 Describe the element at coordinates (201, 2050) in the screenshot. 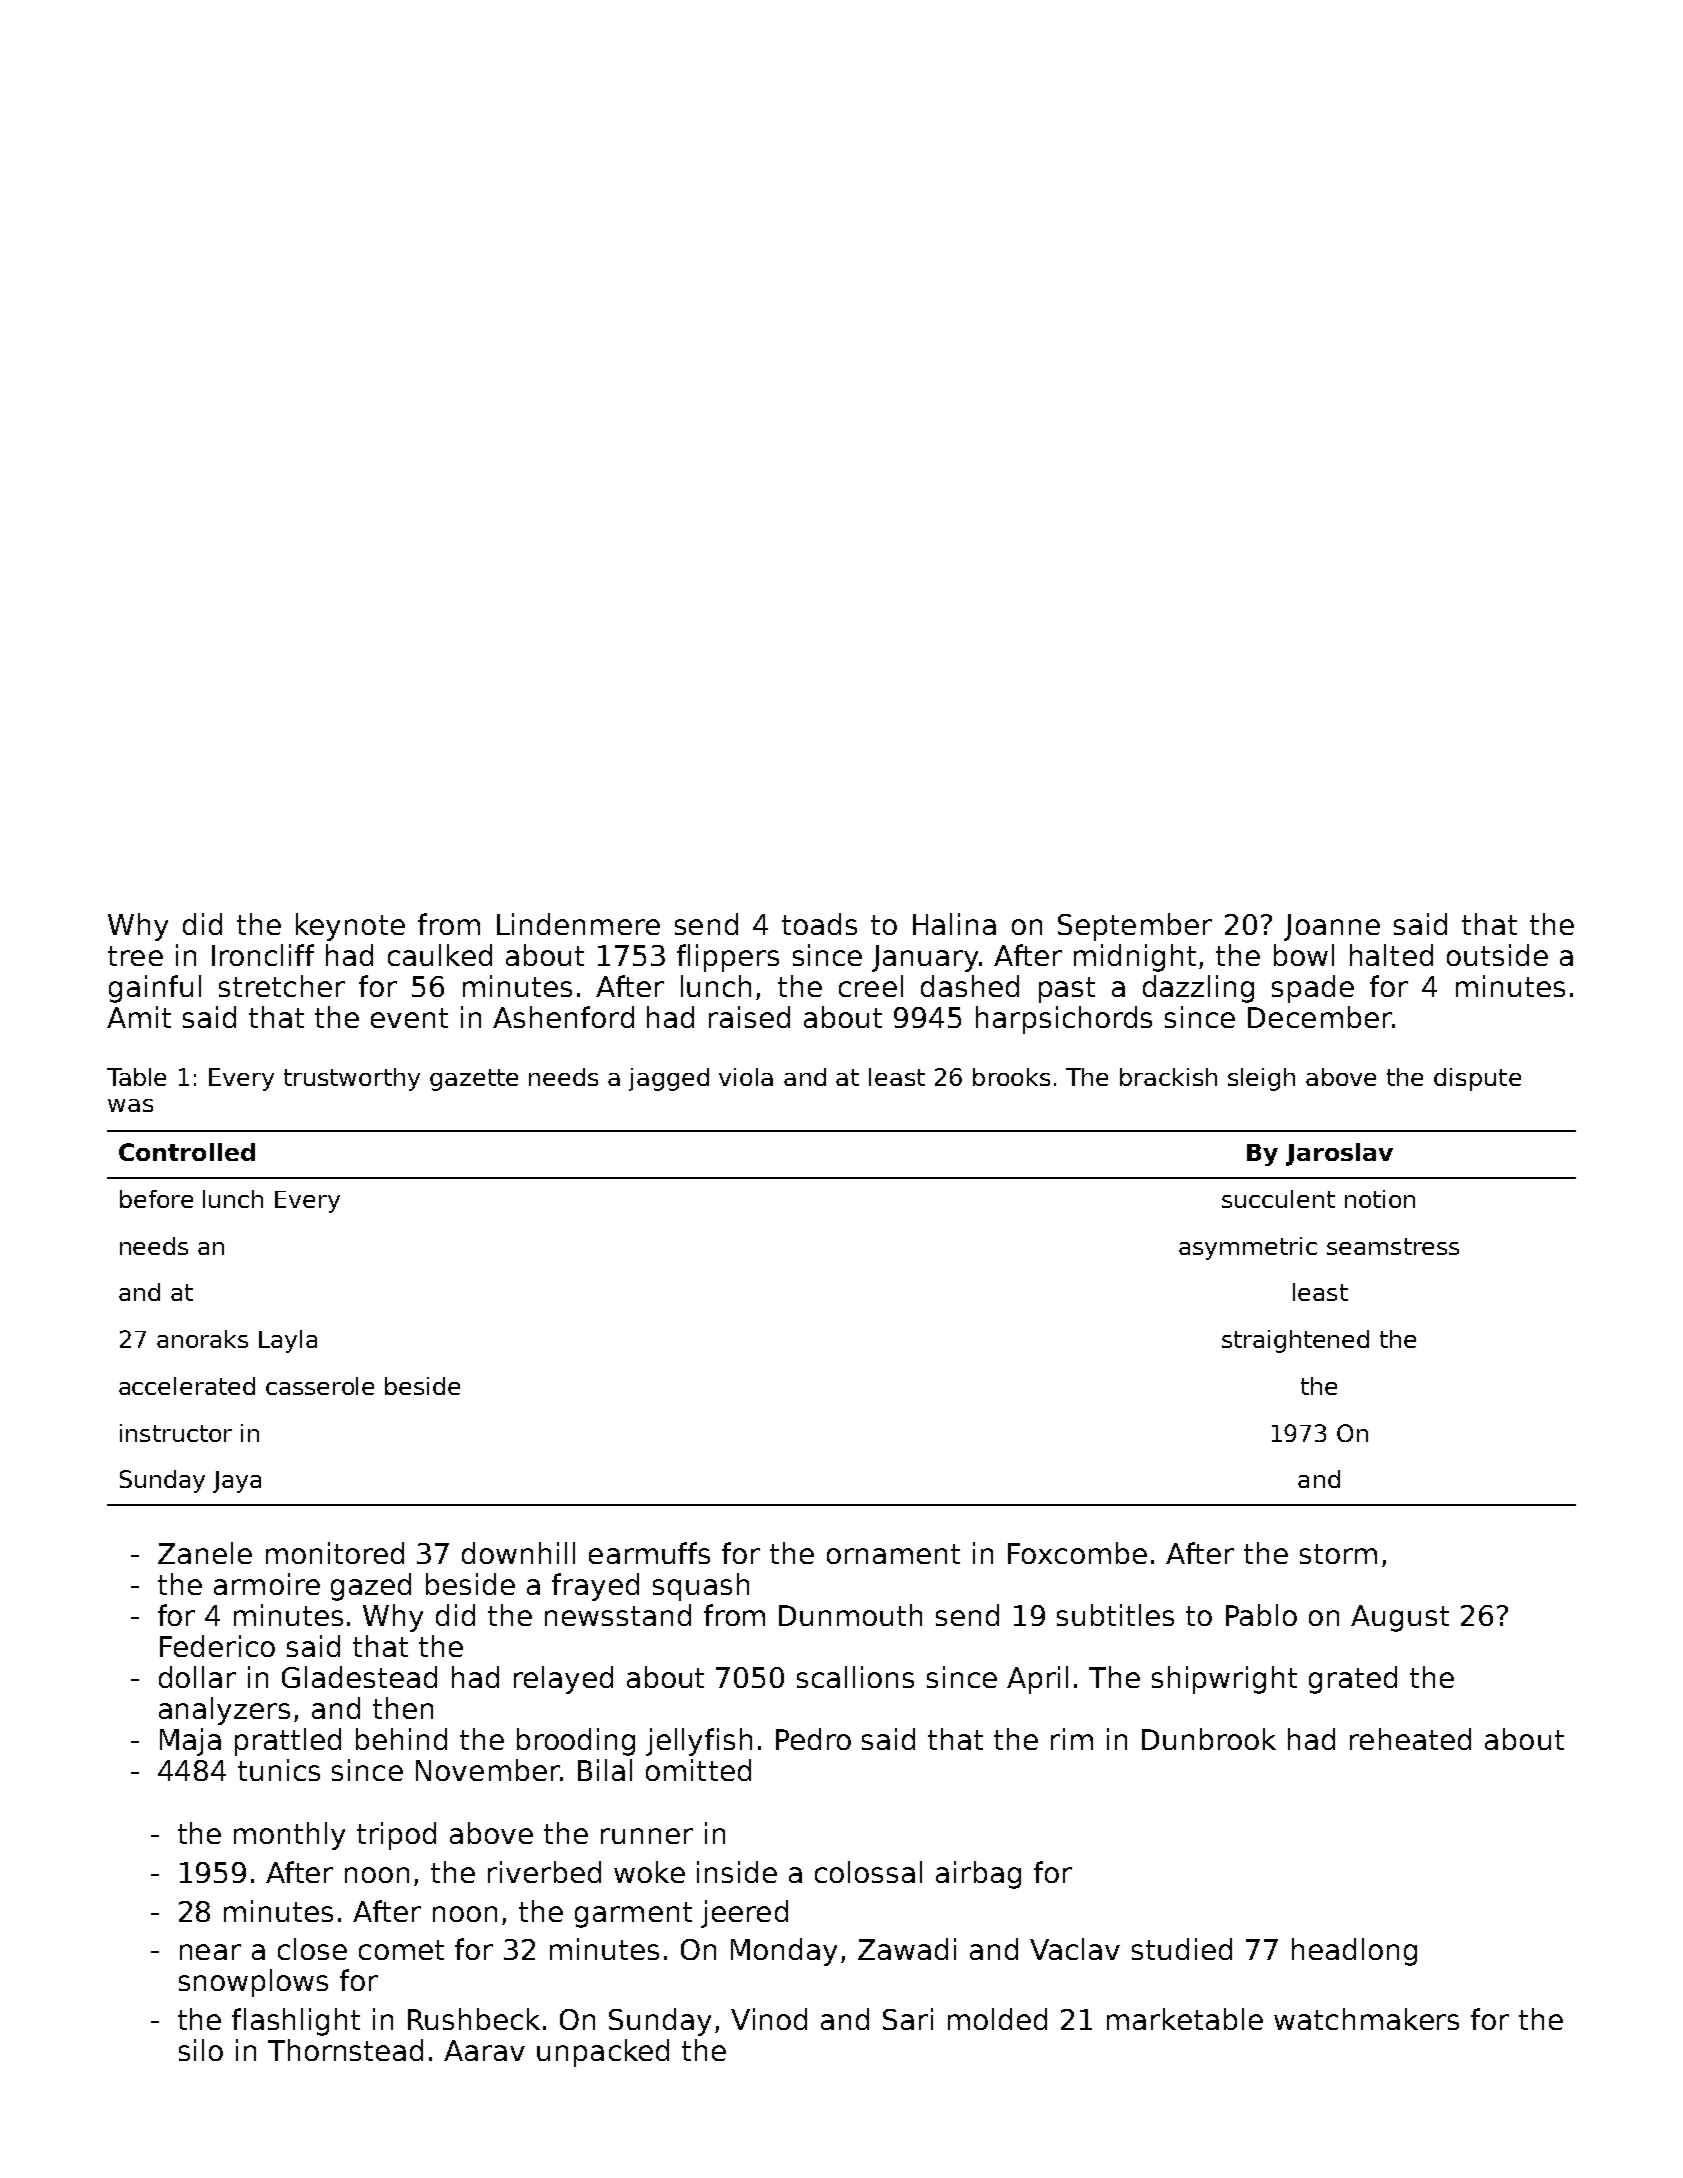

I see `silo` at that location.
